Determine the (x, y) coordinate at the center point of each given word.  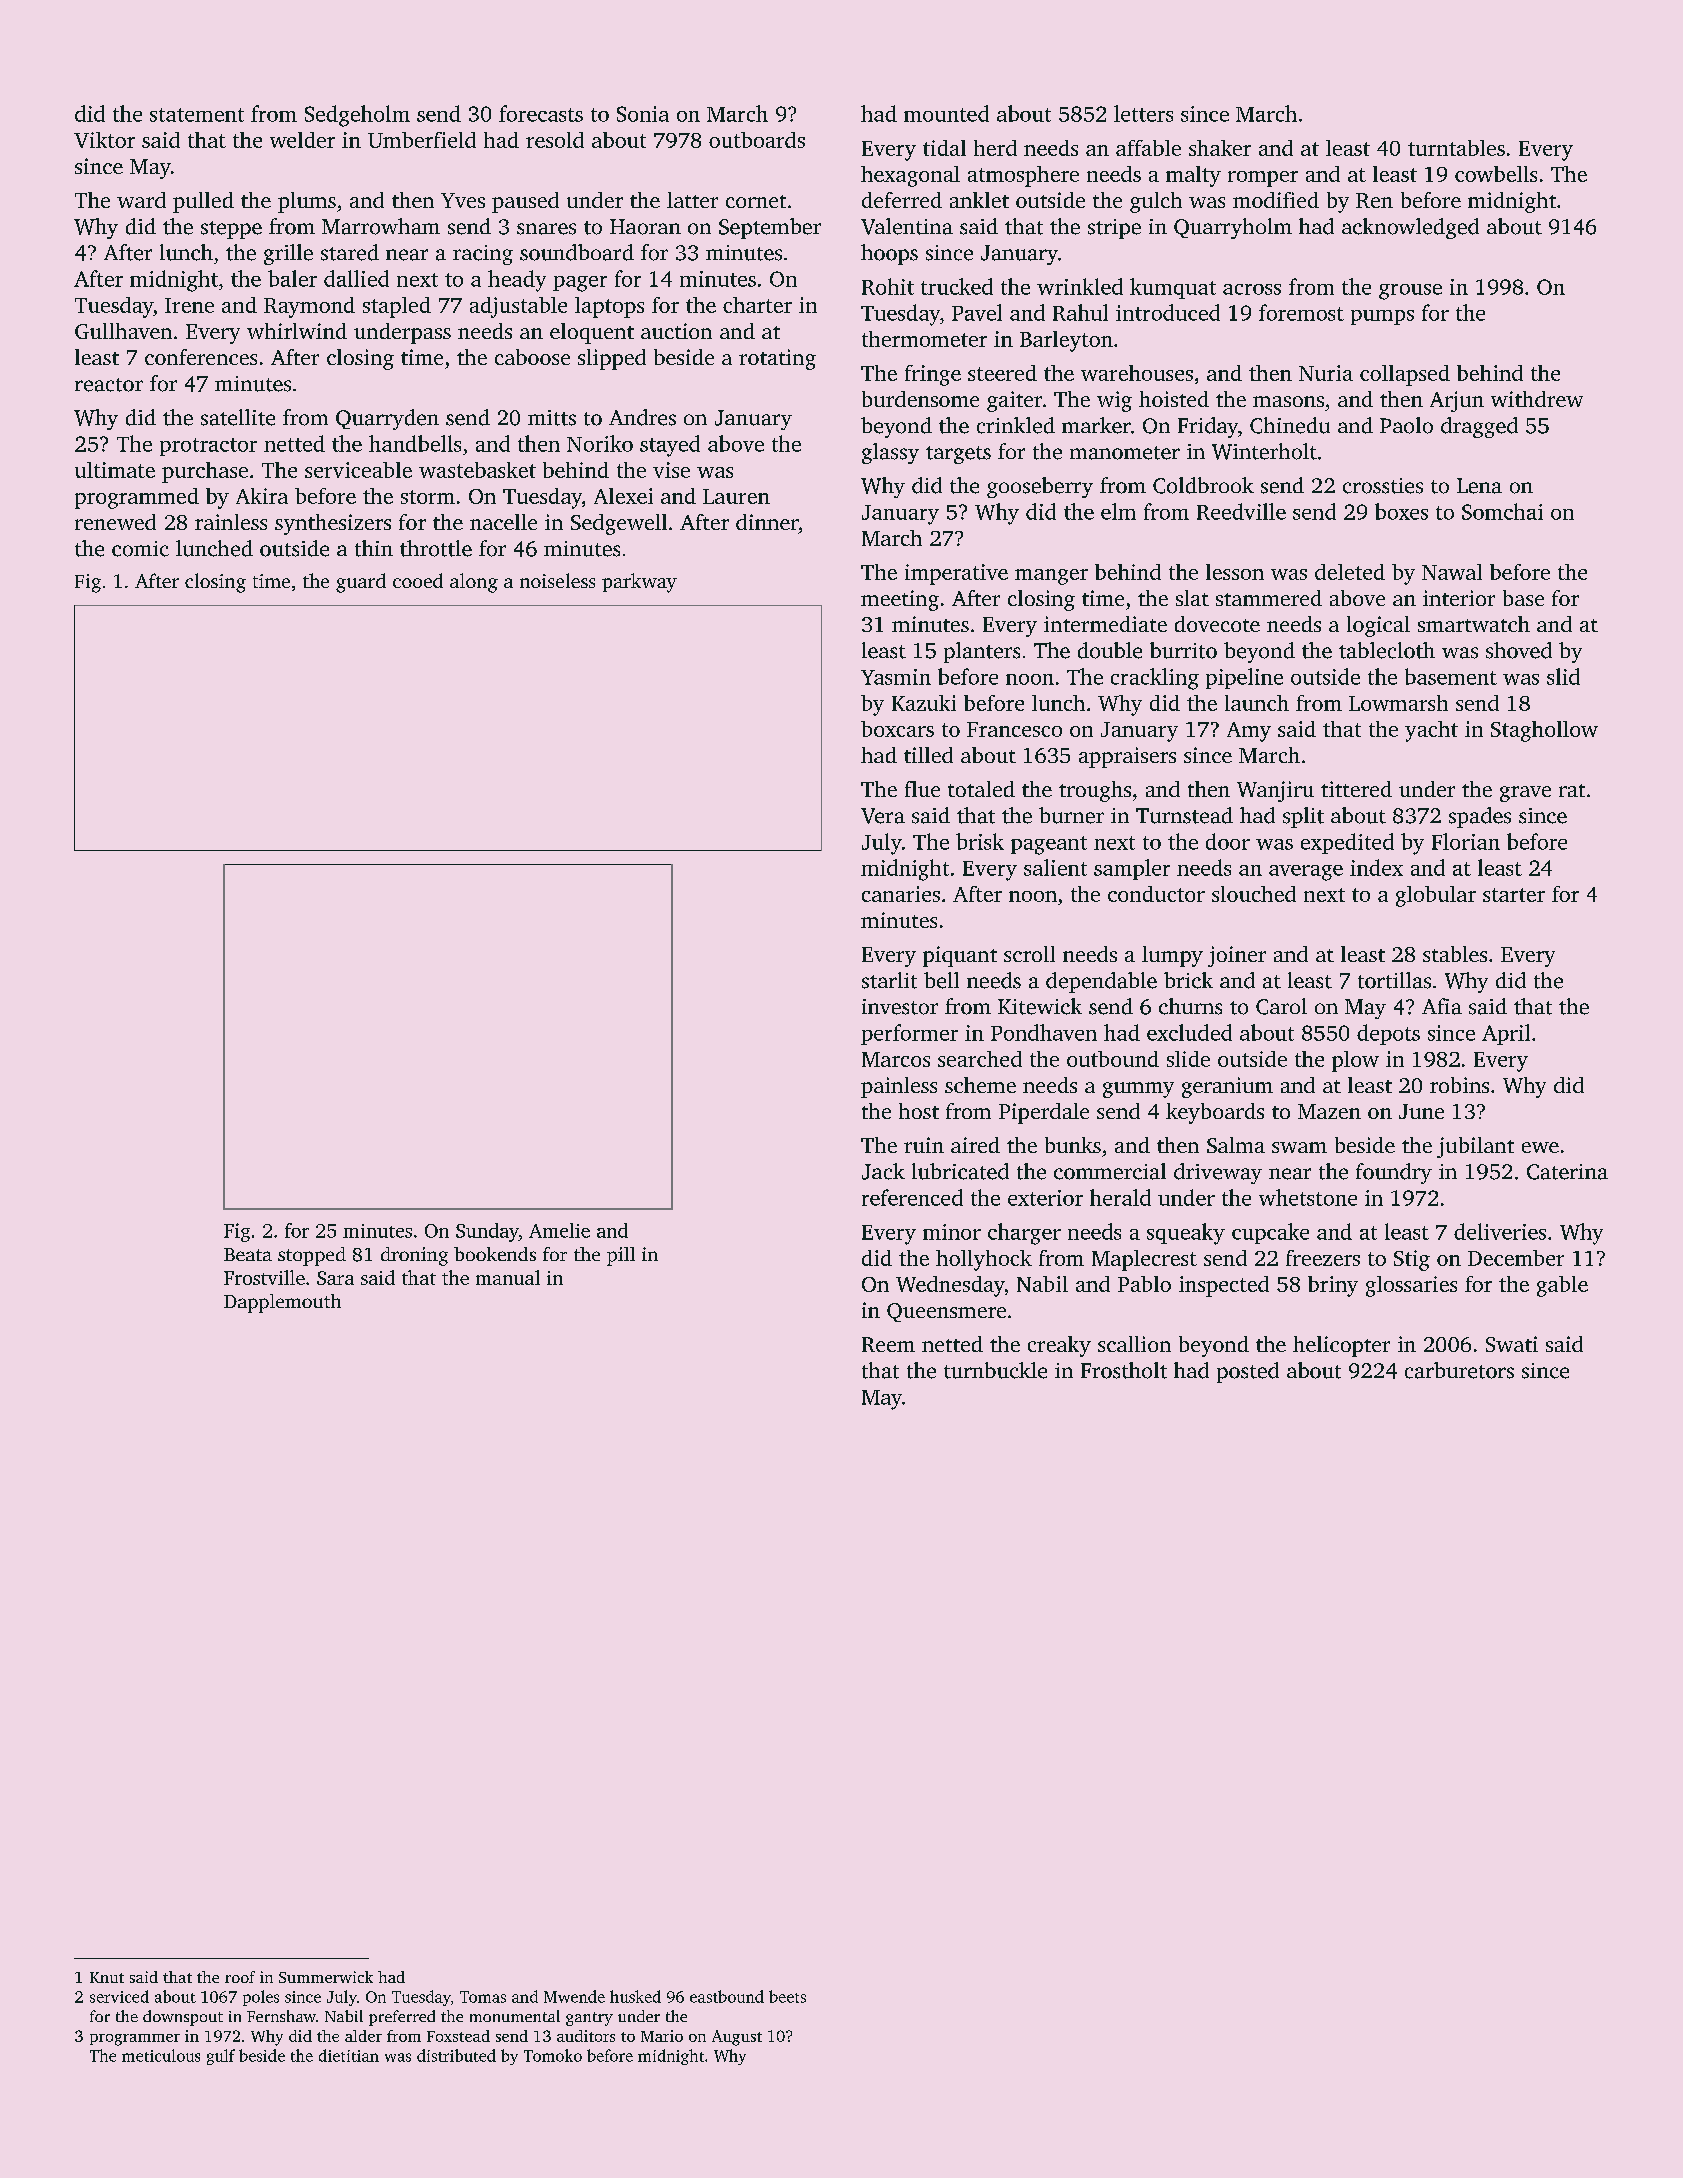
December (1516, 1258)
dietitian (349, 2055)
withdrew (1537, 399)
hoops (889, 254)
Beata (248, 1254)
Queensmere (946, 1312)
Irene (189, 305)
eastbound (727, 1996)
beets (787, 1996)
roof (240, 1977)
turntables (1456, 148)
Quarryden (387, 419)
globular (1436, 896)
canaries (901, 894)
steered (1002, 373)
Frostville (264, 1277)
